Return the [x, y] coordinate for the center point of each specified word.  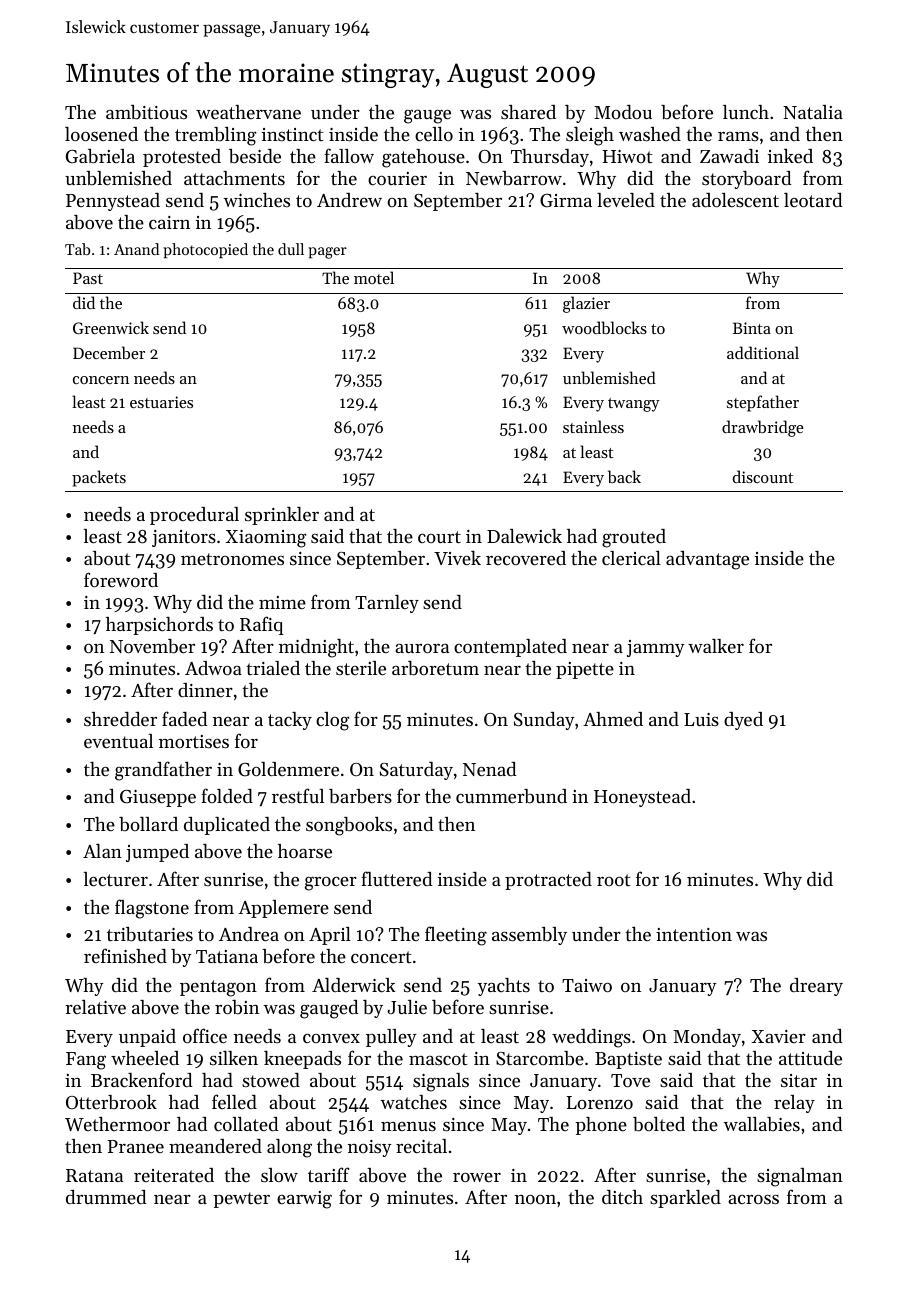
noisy [370, 1148]
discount [763, 476]
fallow [349, 155]
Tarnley [387, 604]
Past [88, 278]
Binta [752, 328]
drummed [106, 1197]
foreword [121, 579]
